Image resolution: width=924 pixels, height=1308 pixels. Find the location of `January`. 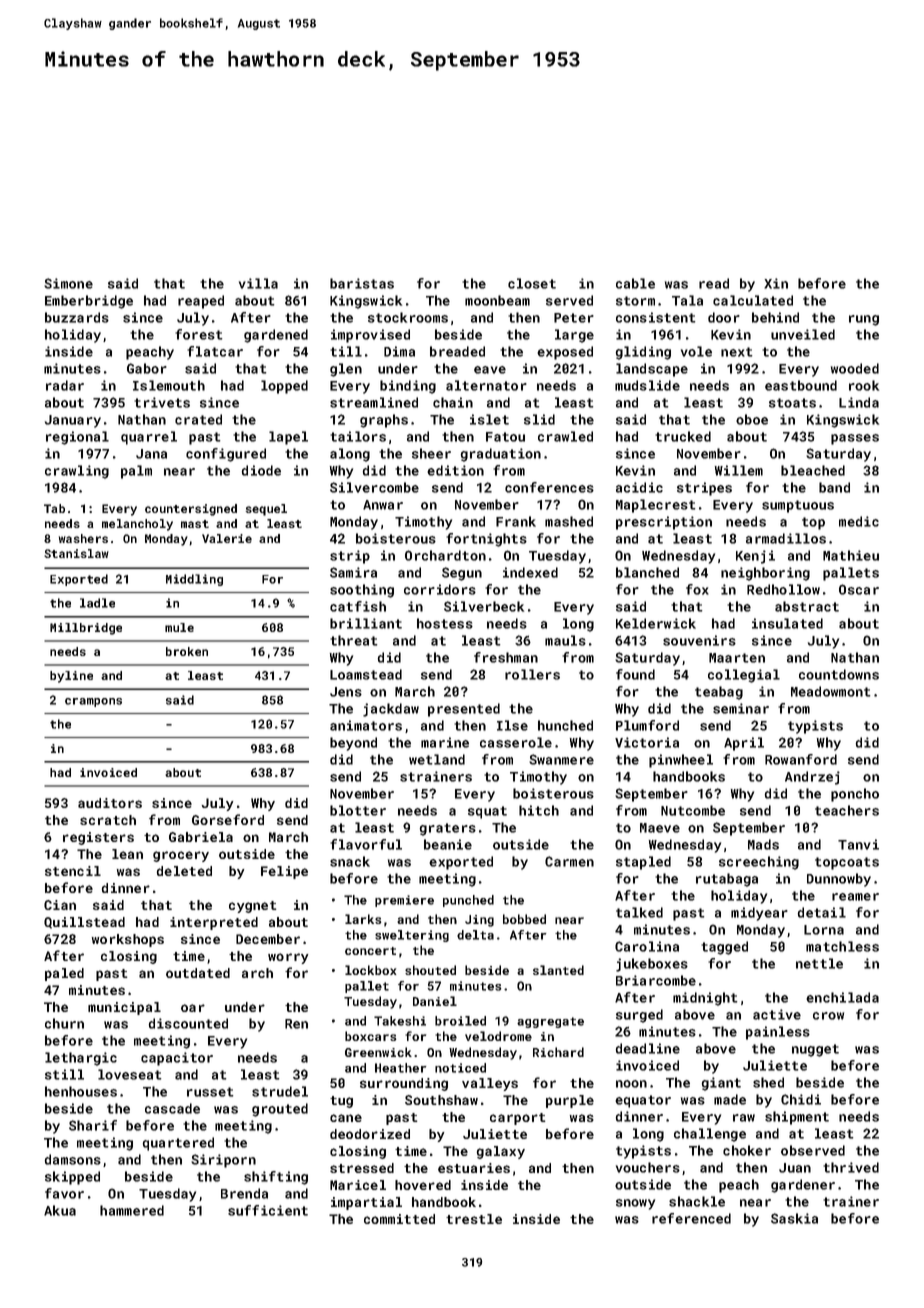

January is located at coordinates (73, 421).
